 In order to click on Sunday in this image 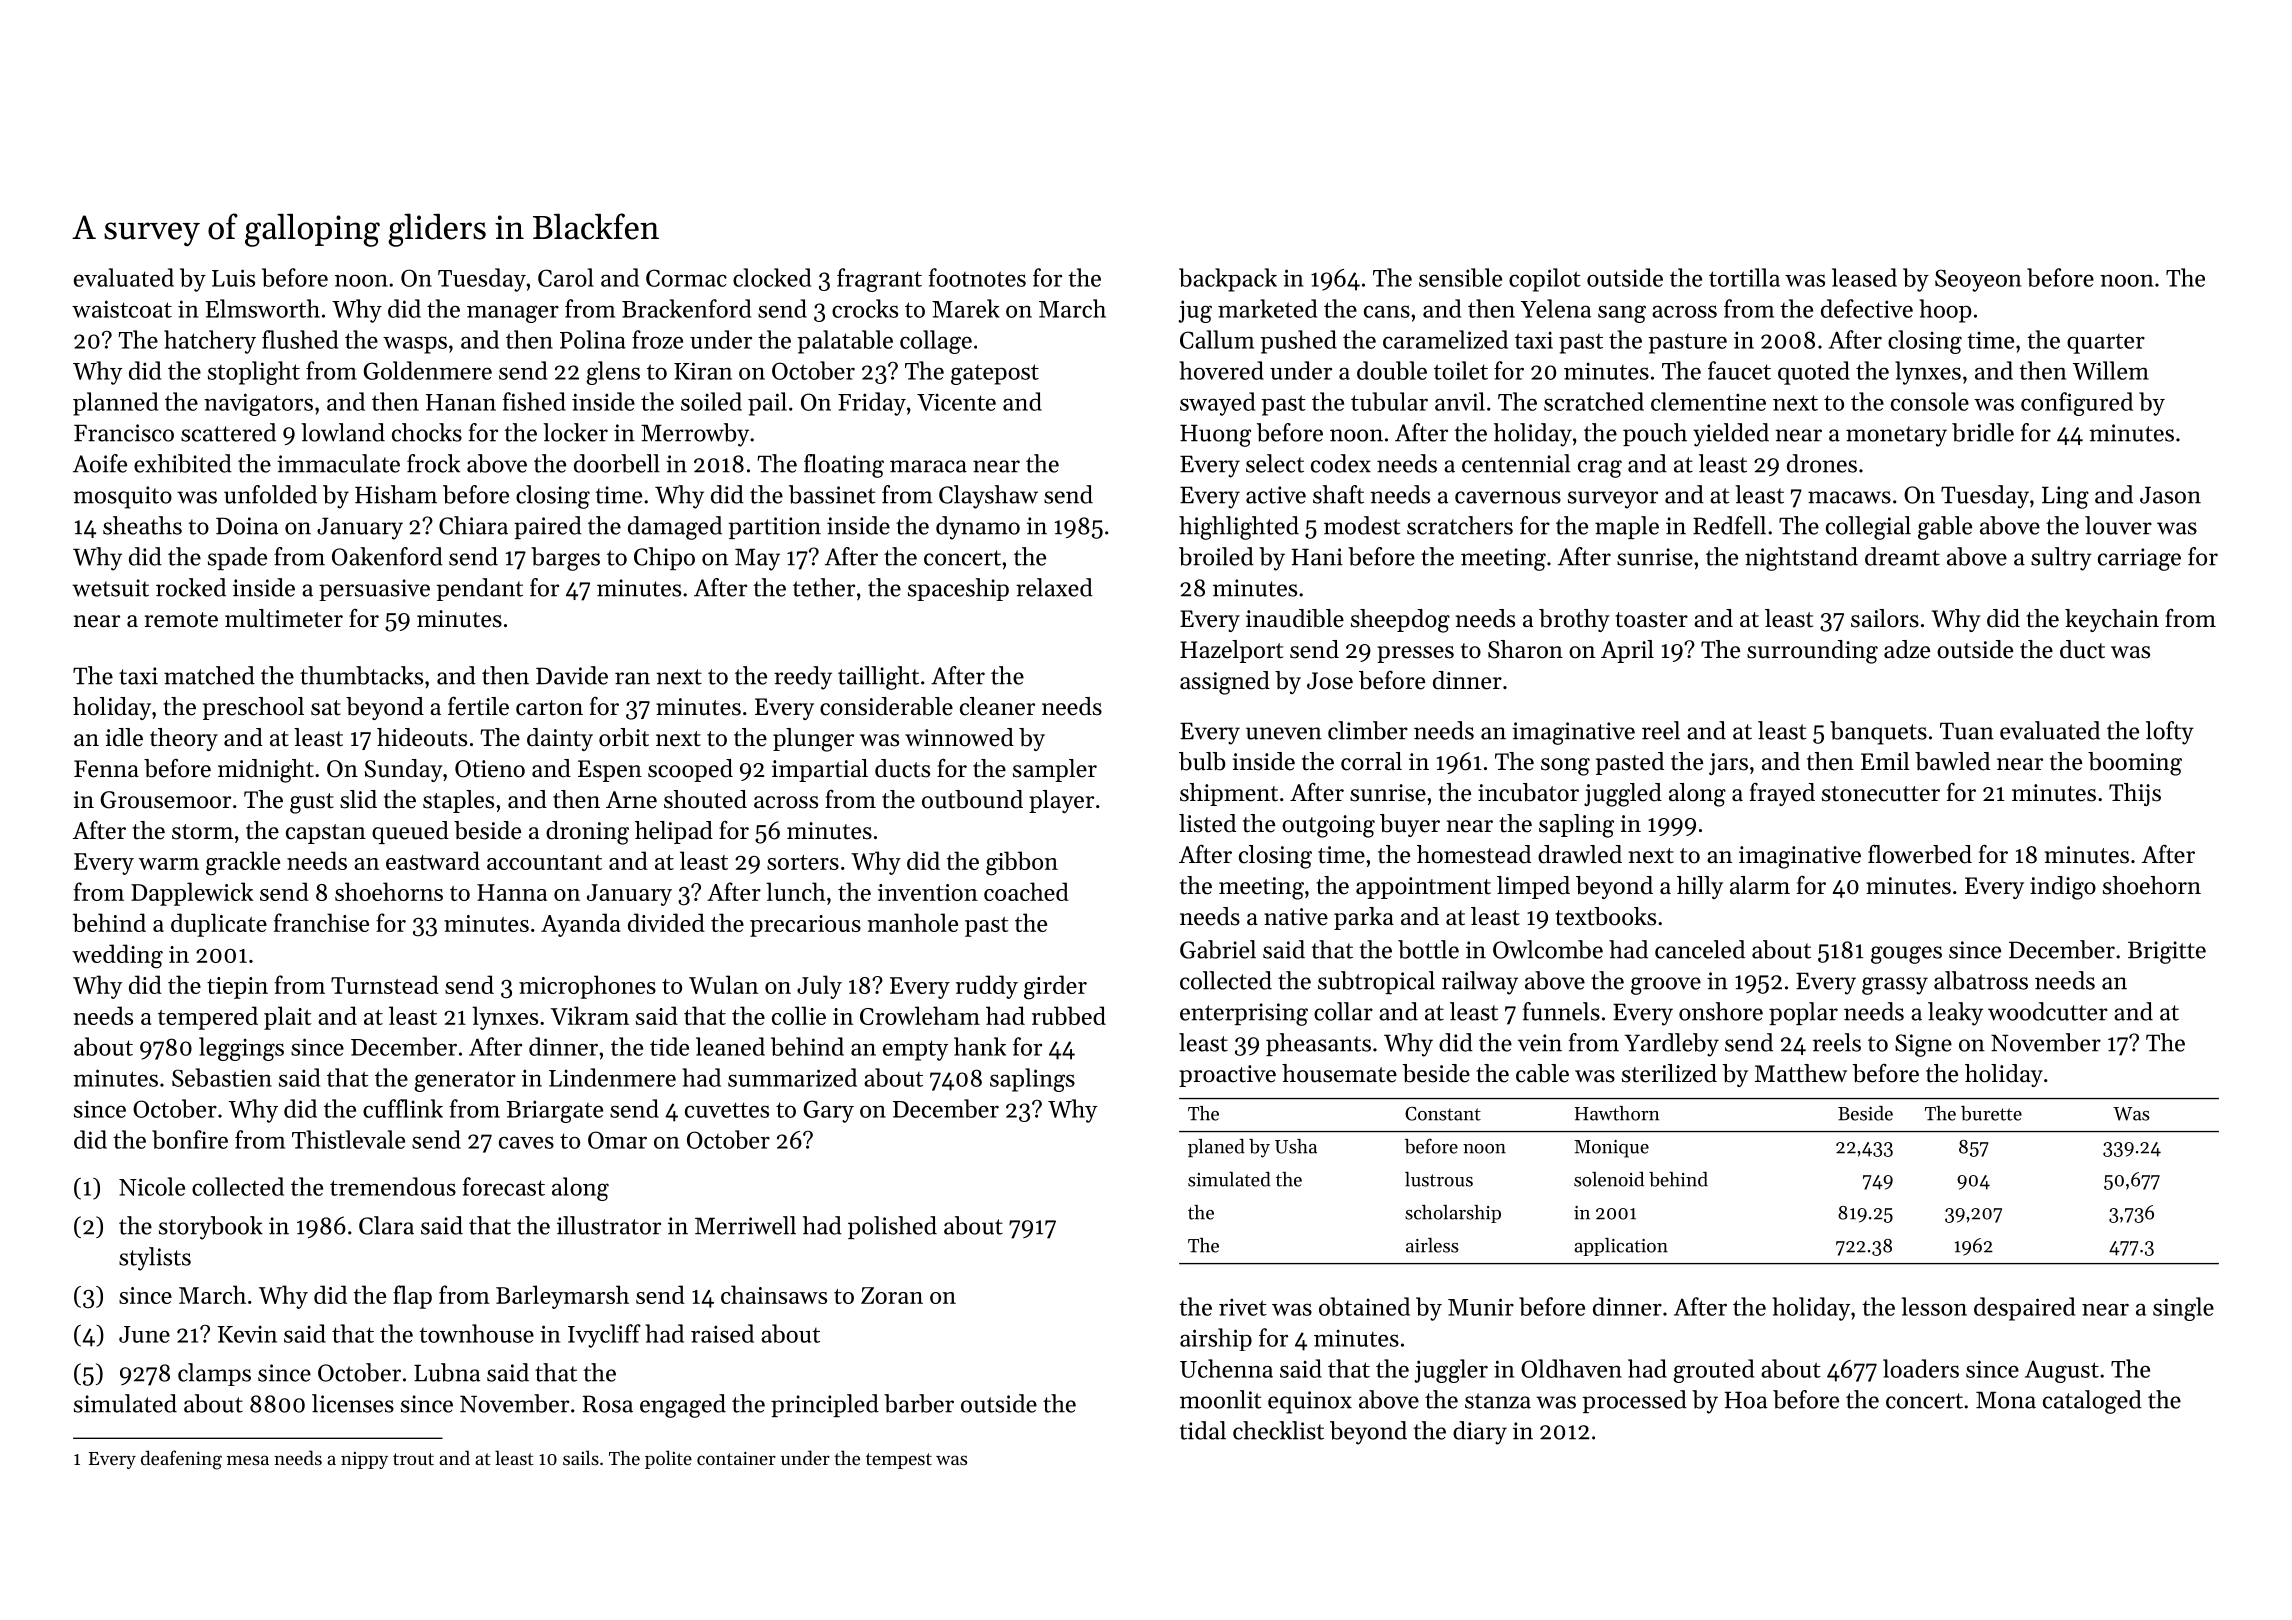, I will do `click(404, 770)`.
